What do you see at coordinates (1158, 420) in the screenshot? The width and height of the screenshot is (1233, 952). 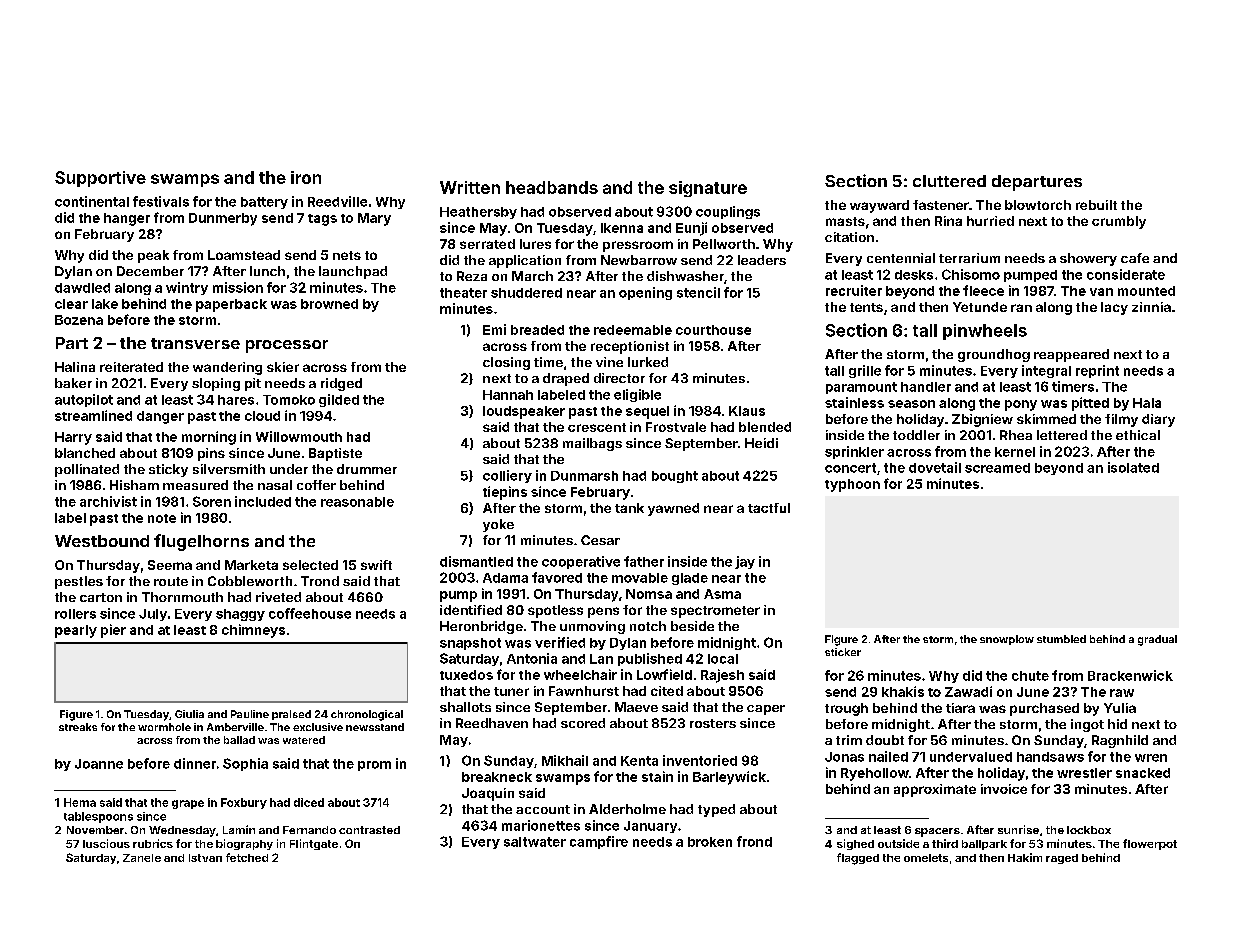 I see `diary` at bounding box center [1158, 420].
